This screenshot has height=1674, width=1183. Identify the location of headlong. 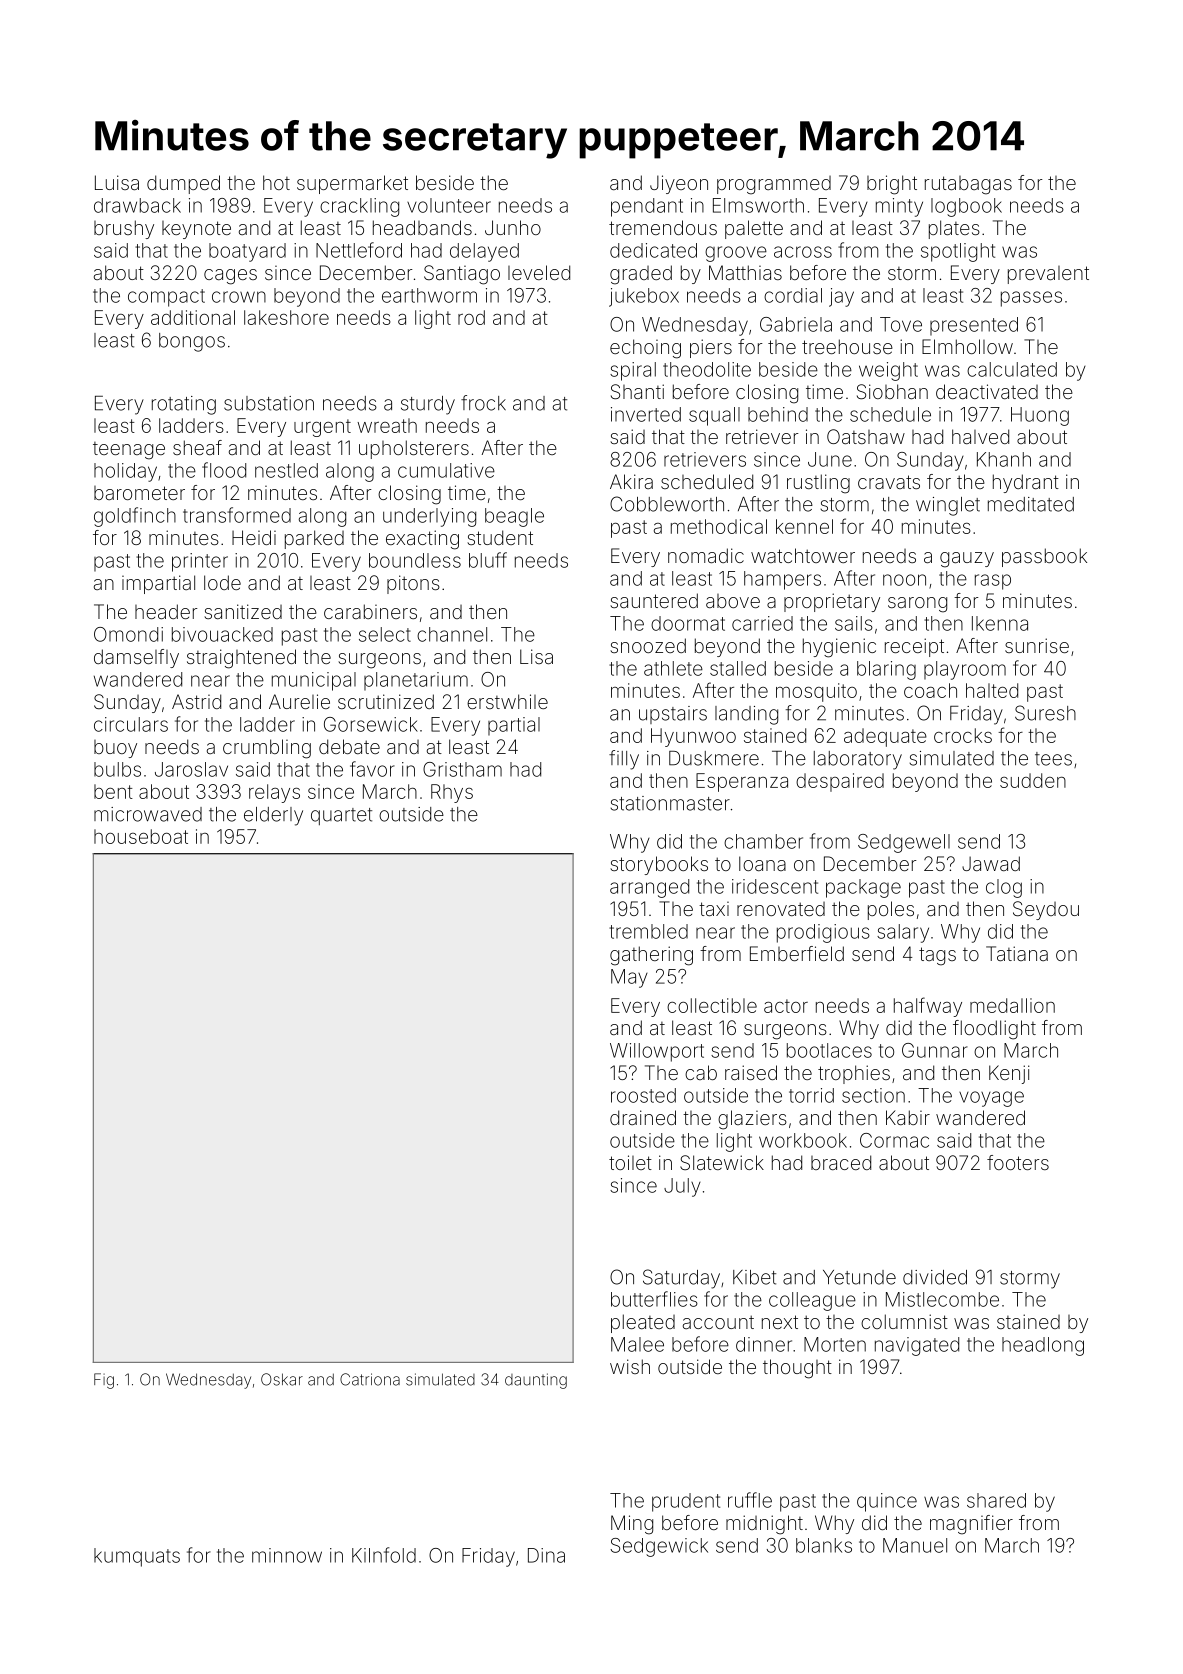
(1043, 1346).
